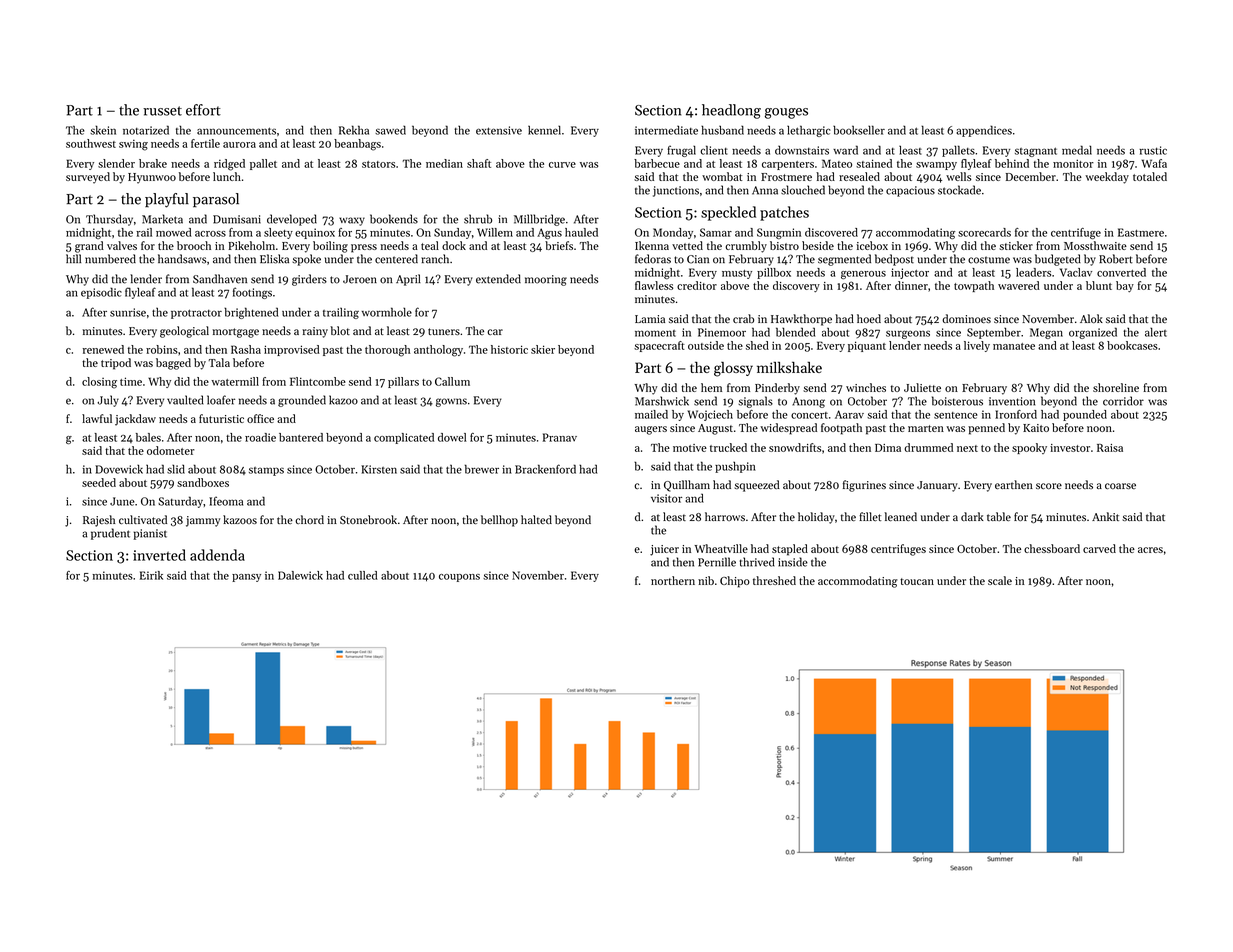 The width and height of the screenshot is (1233, 952). Describe the element at coordinates (544, 130) in the screenshot. I see `kennel` at that location.
